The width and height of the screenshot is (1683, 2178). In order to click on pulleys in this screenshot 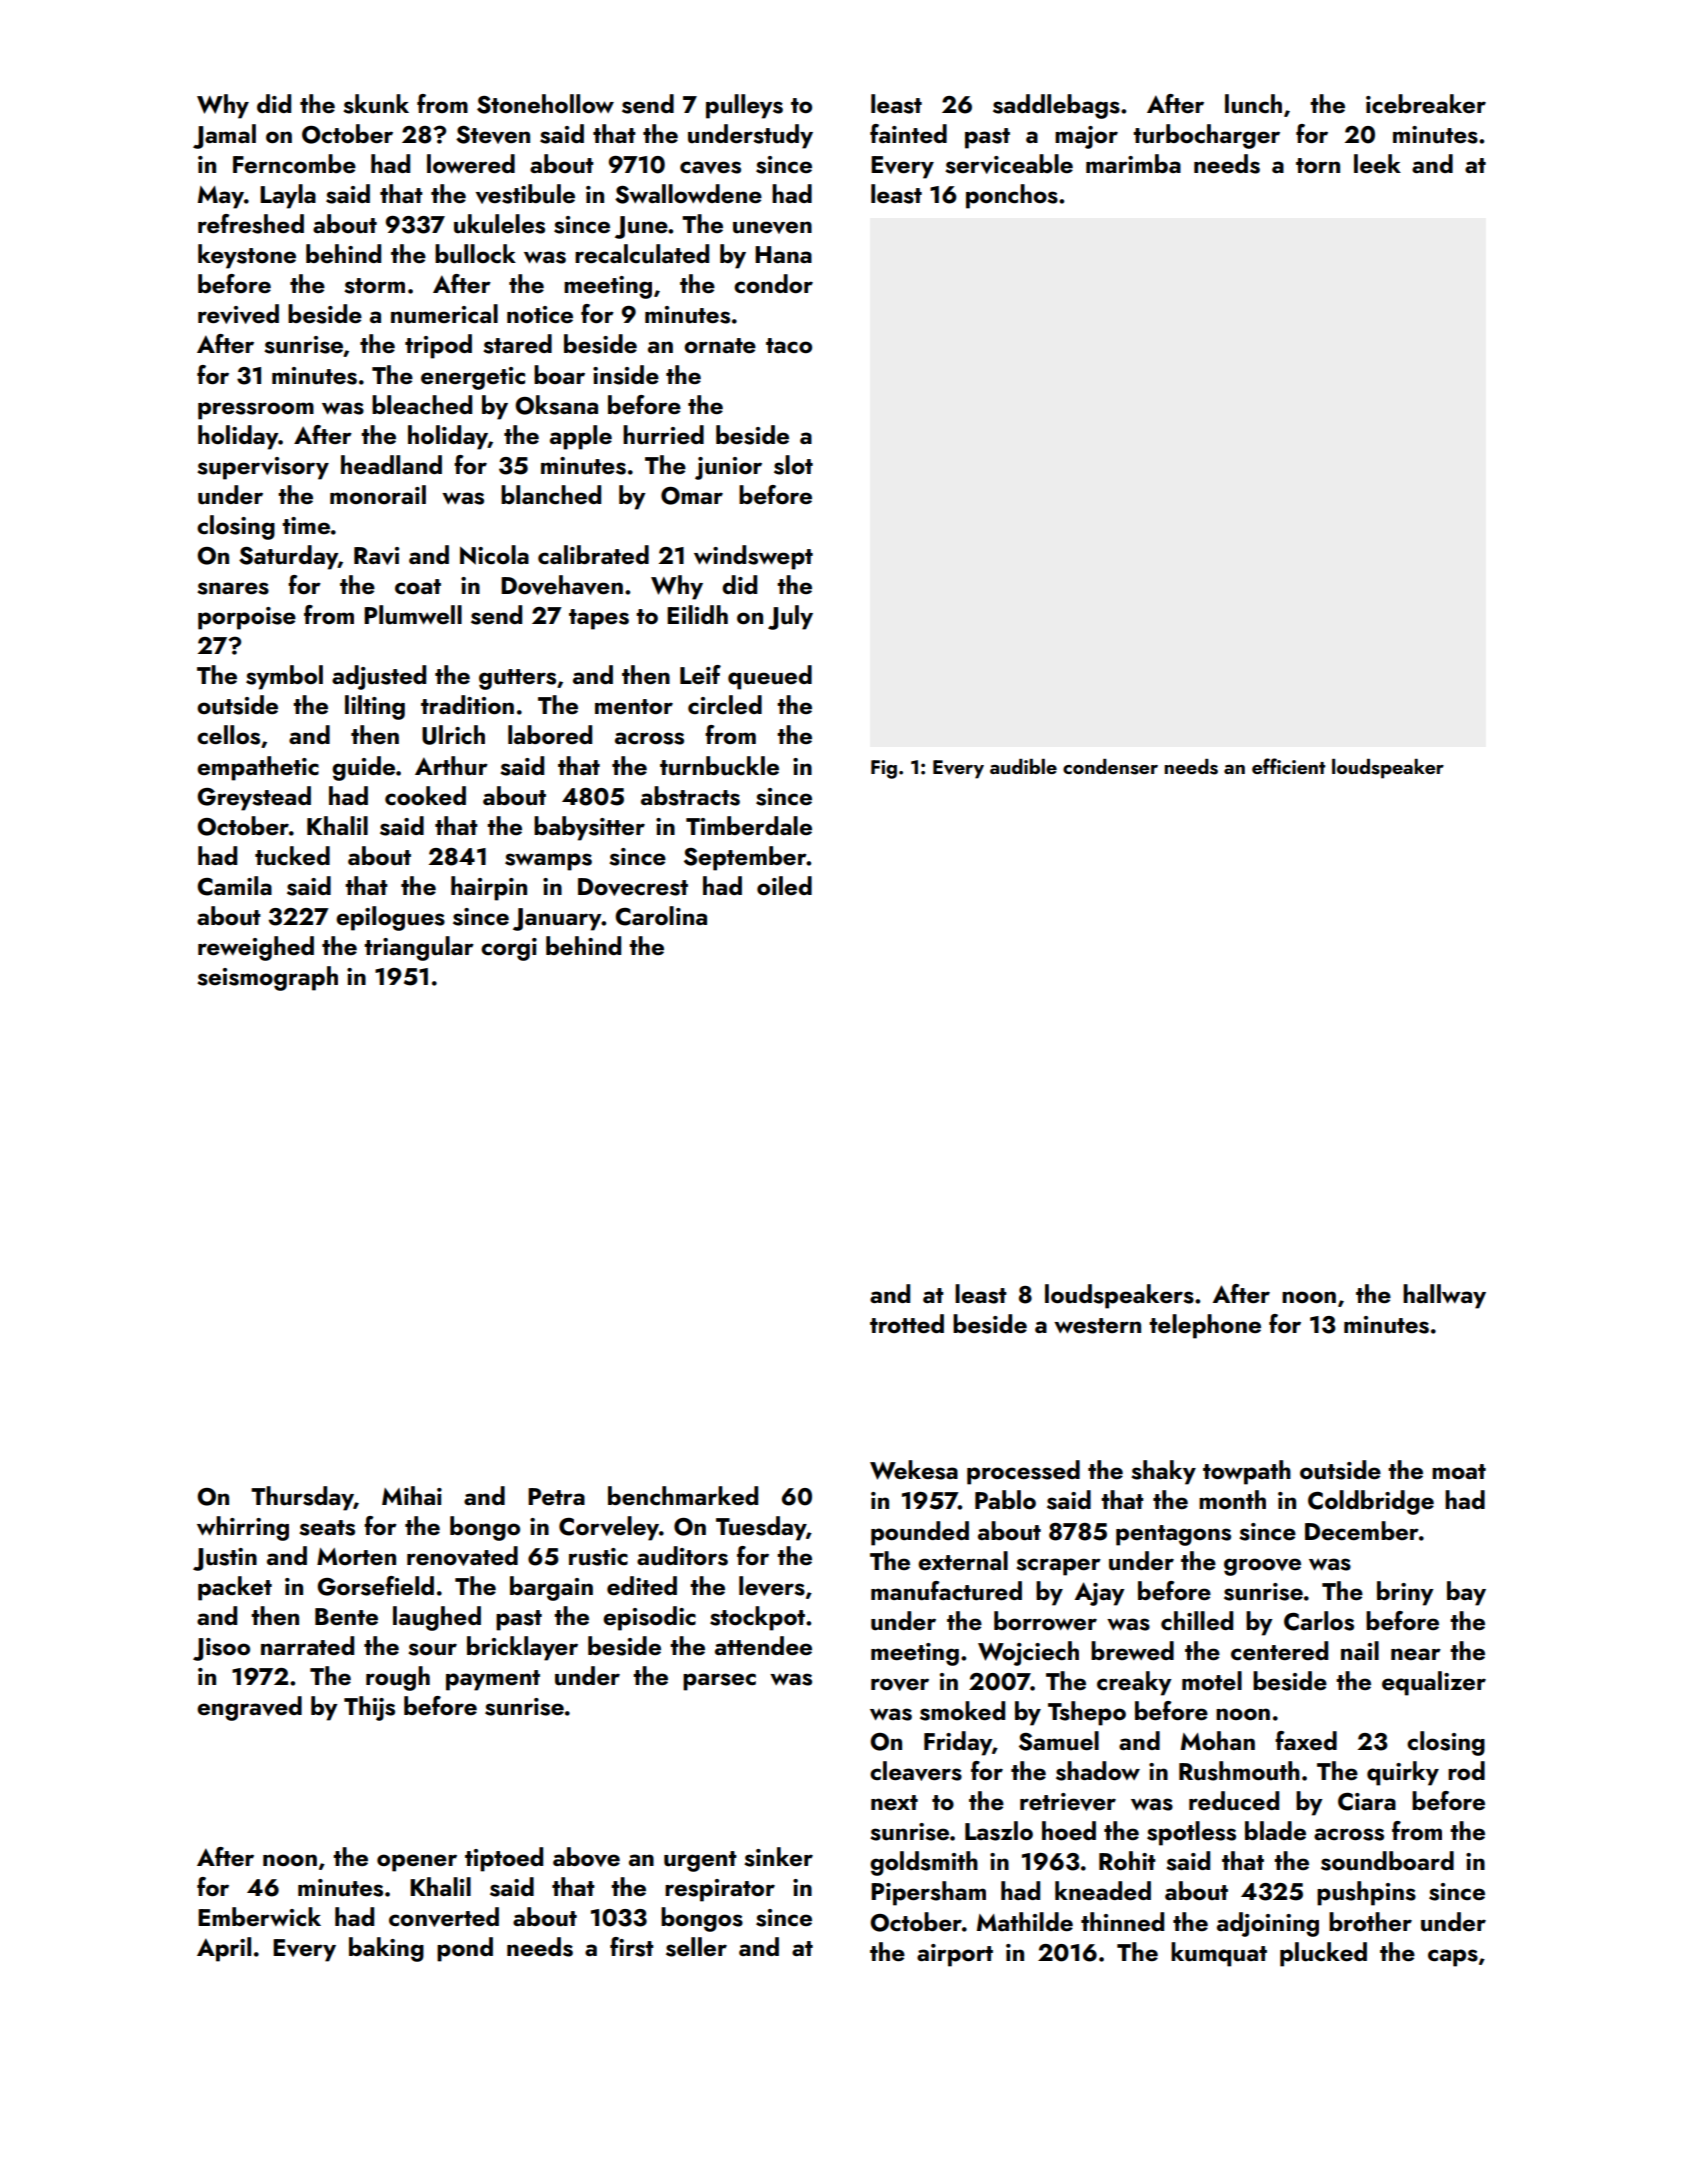, I will do `click(744, 106)`.
